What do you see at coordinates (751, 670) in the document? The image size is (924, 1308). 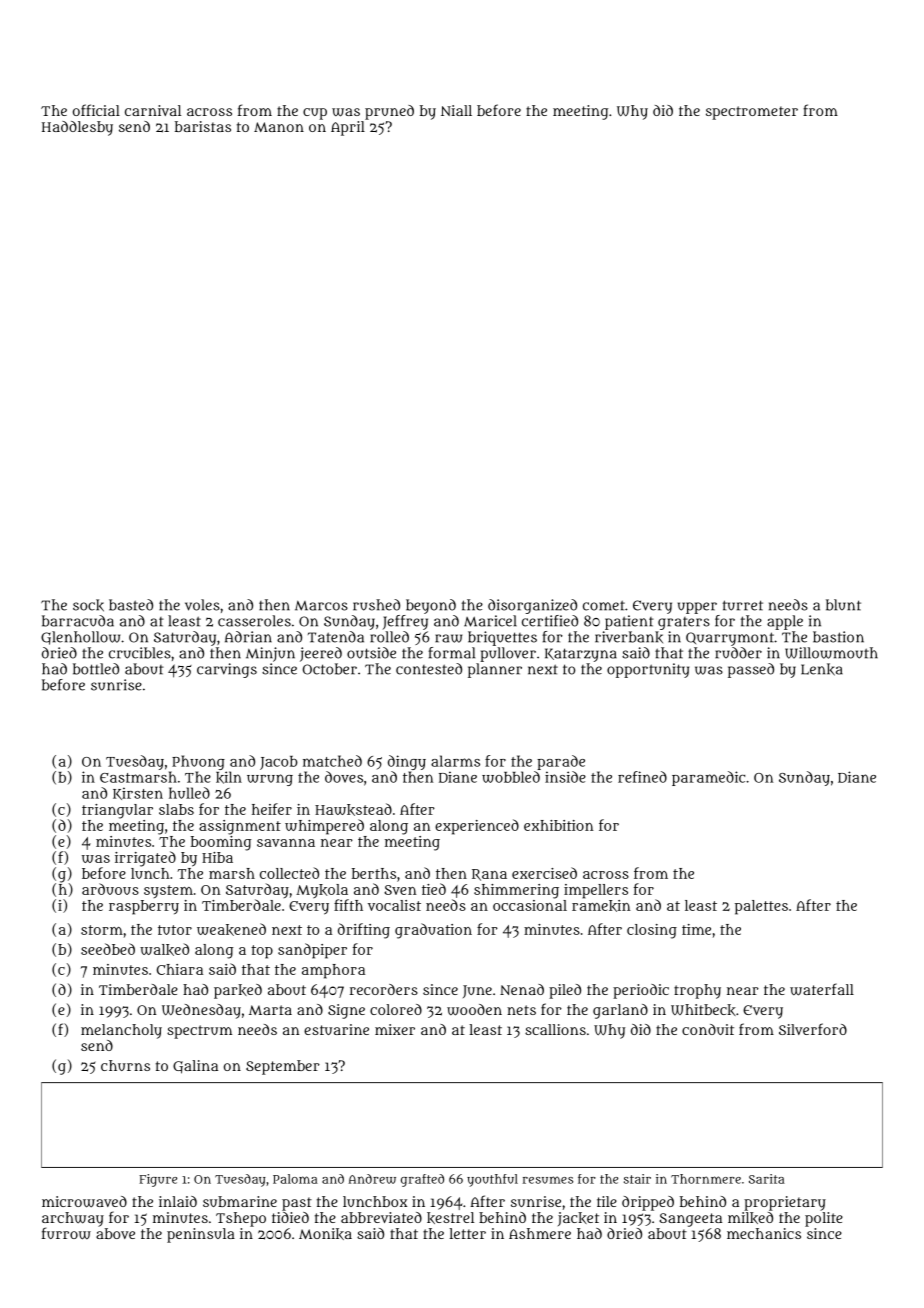 I see `passed` at bounding box center [751, 670].
